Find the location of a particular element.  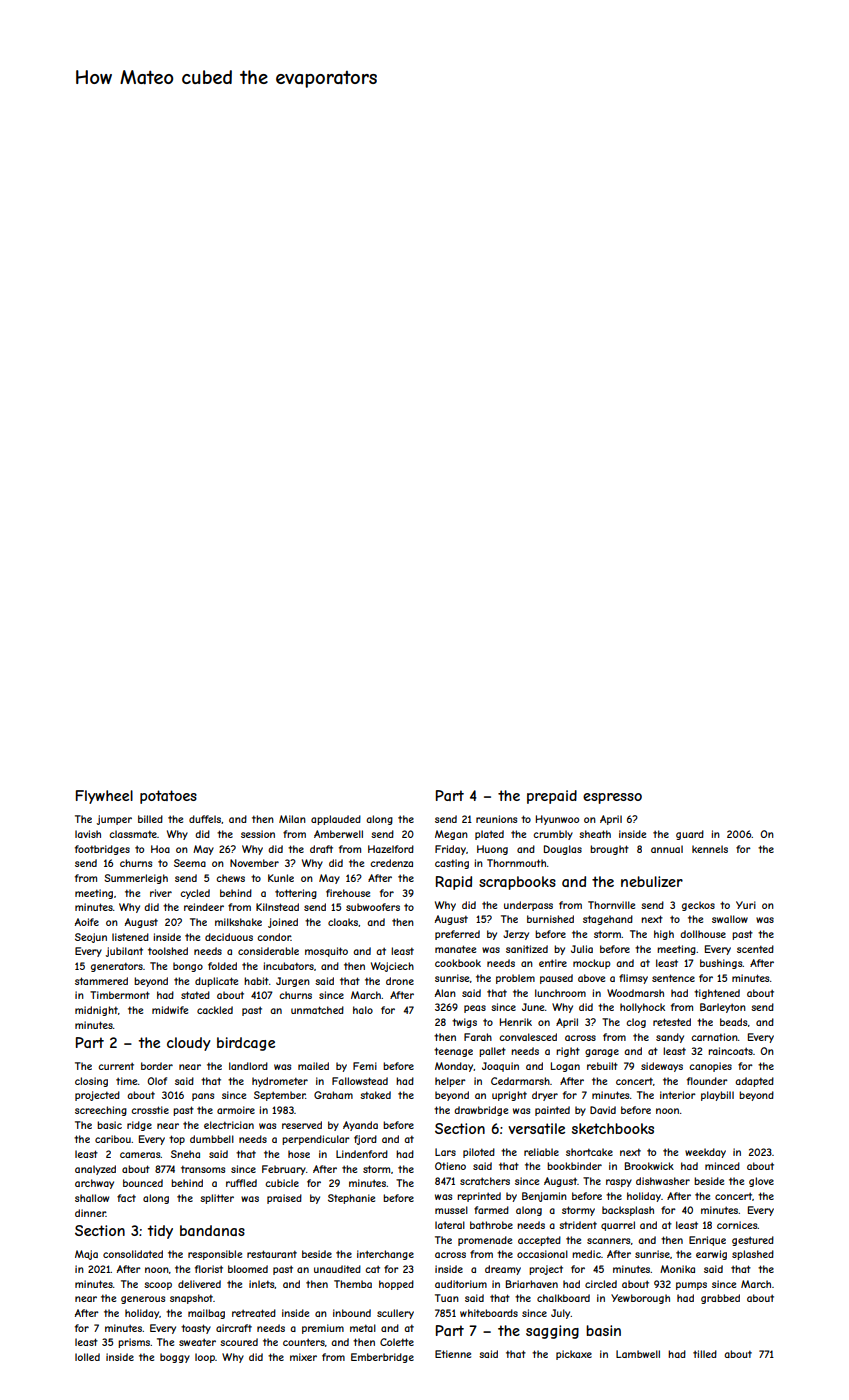

Hazelford is located at coordinates (391, 849).
